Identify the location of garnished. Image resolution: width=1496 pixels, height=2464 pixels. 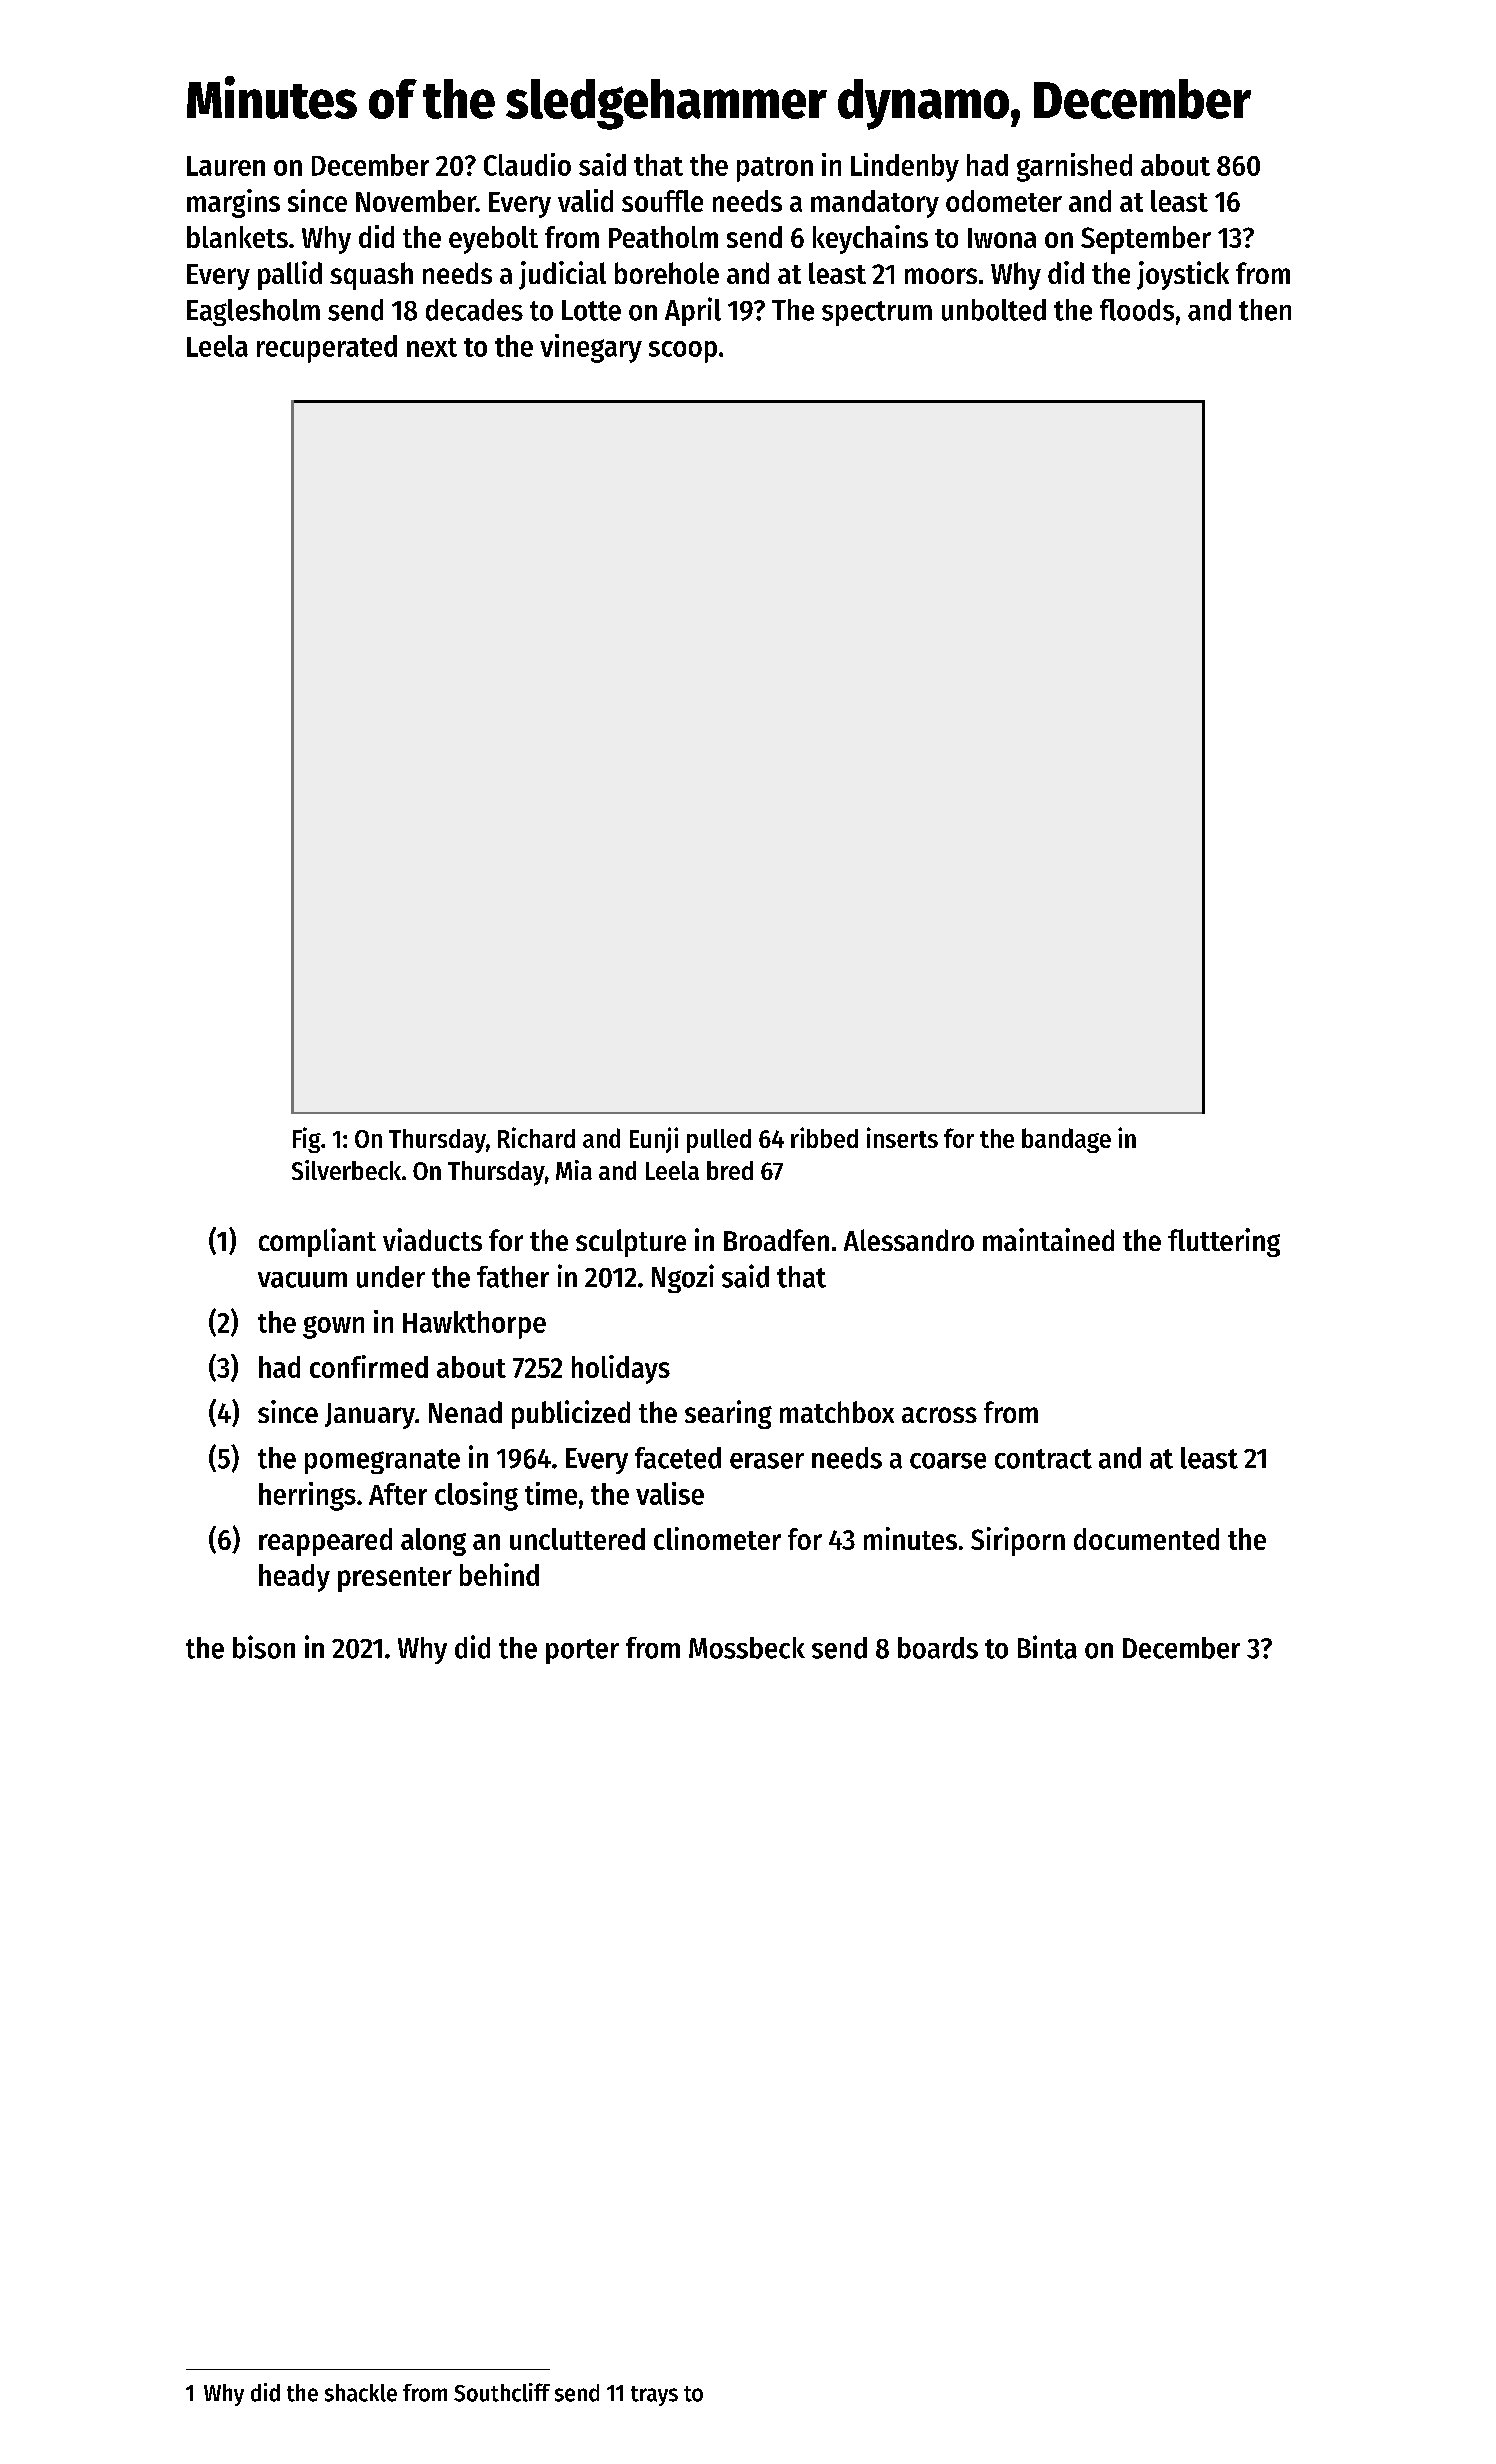
(1074, 167).
